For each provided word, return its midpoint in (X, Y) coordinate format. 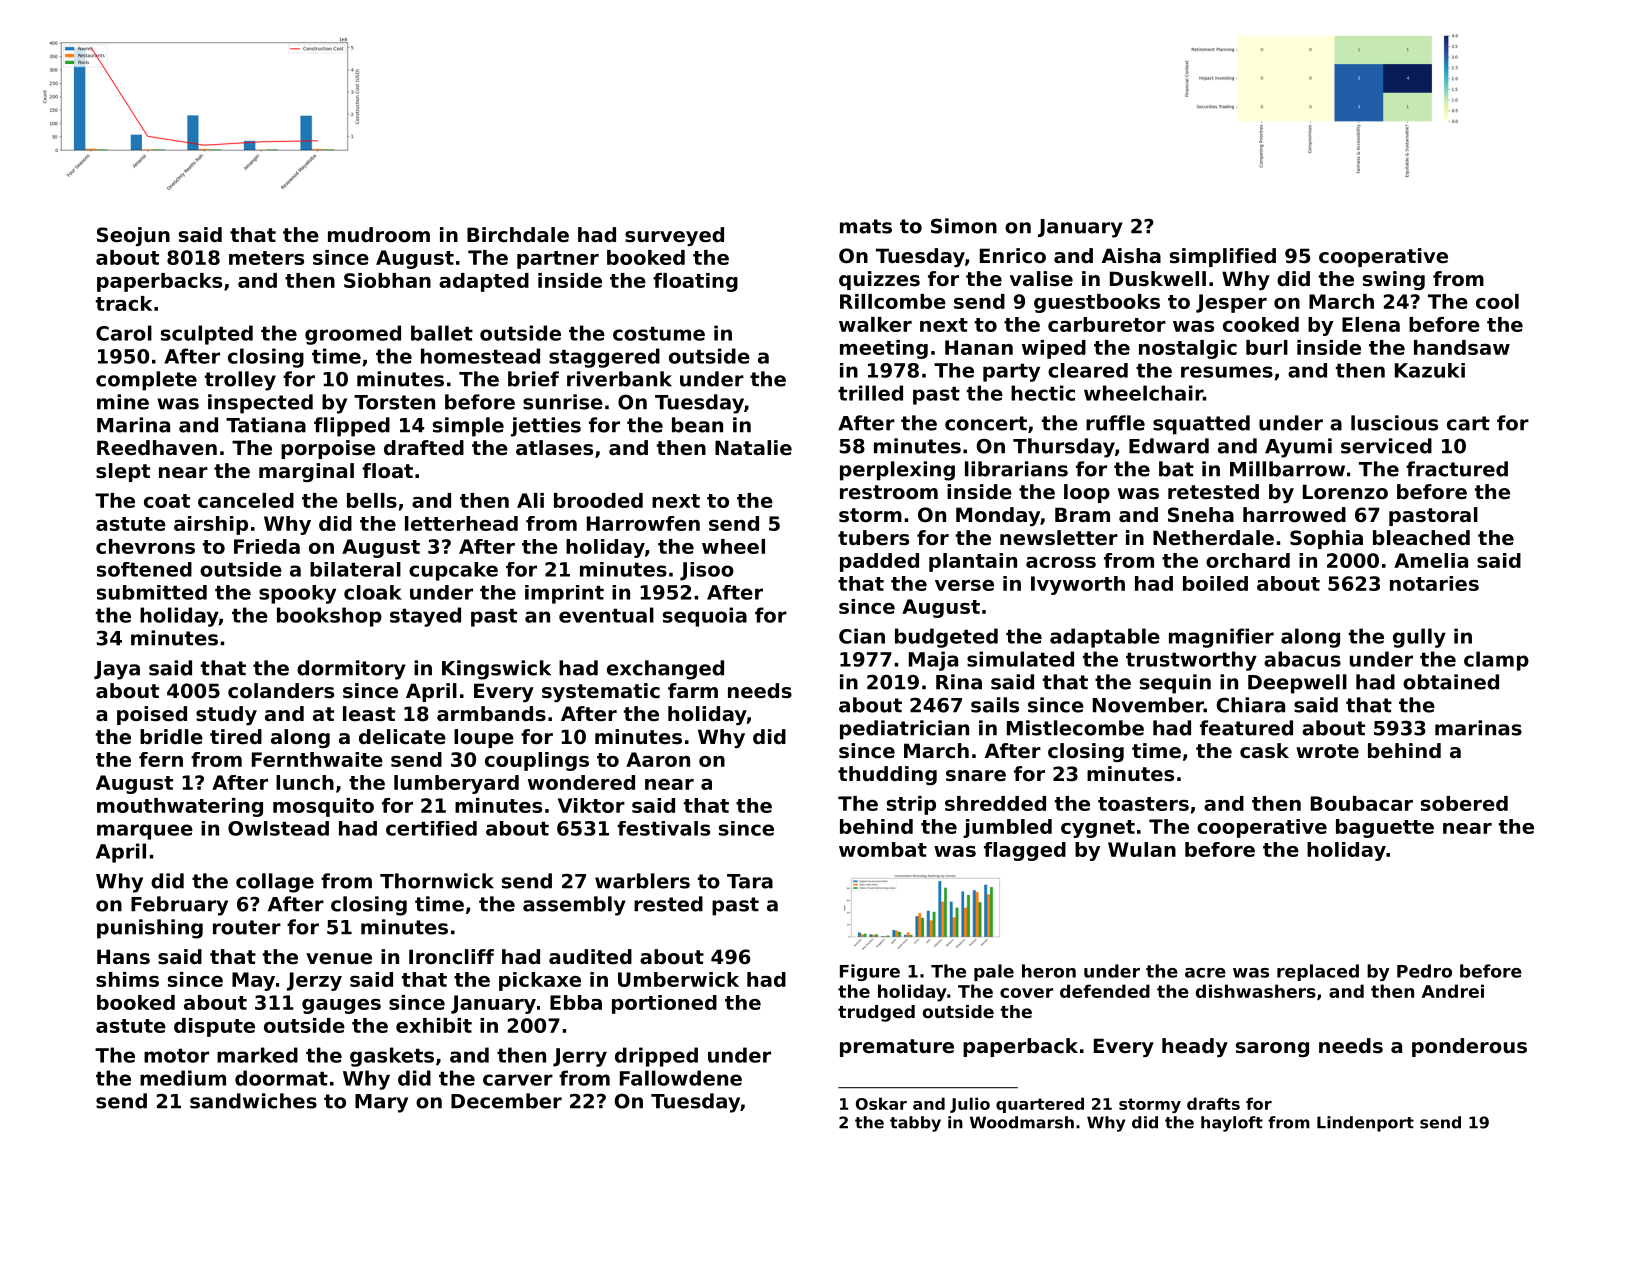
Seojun (133, 236)
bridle (171, 737)
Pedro (1424, 971)
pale (994, 972)
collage (275, 883)
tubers (873, 538)
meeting (884, 349)
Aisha (1131, 256)
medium (183, 1078)
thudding (887, 775)
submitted (152, 592)
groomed (353, 335)
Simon (964, 226)
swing (1394, 280)
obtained (1451, 682)
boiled (1215, 583)
